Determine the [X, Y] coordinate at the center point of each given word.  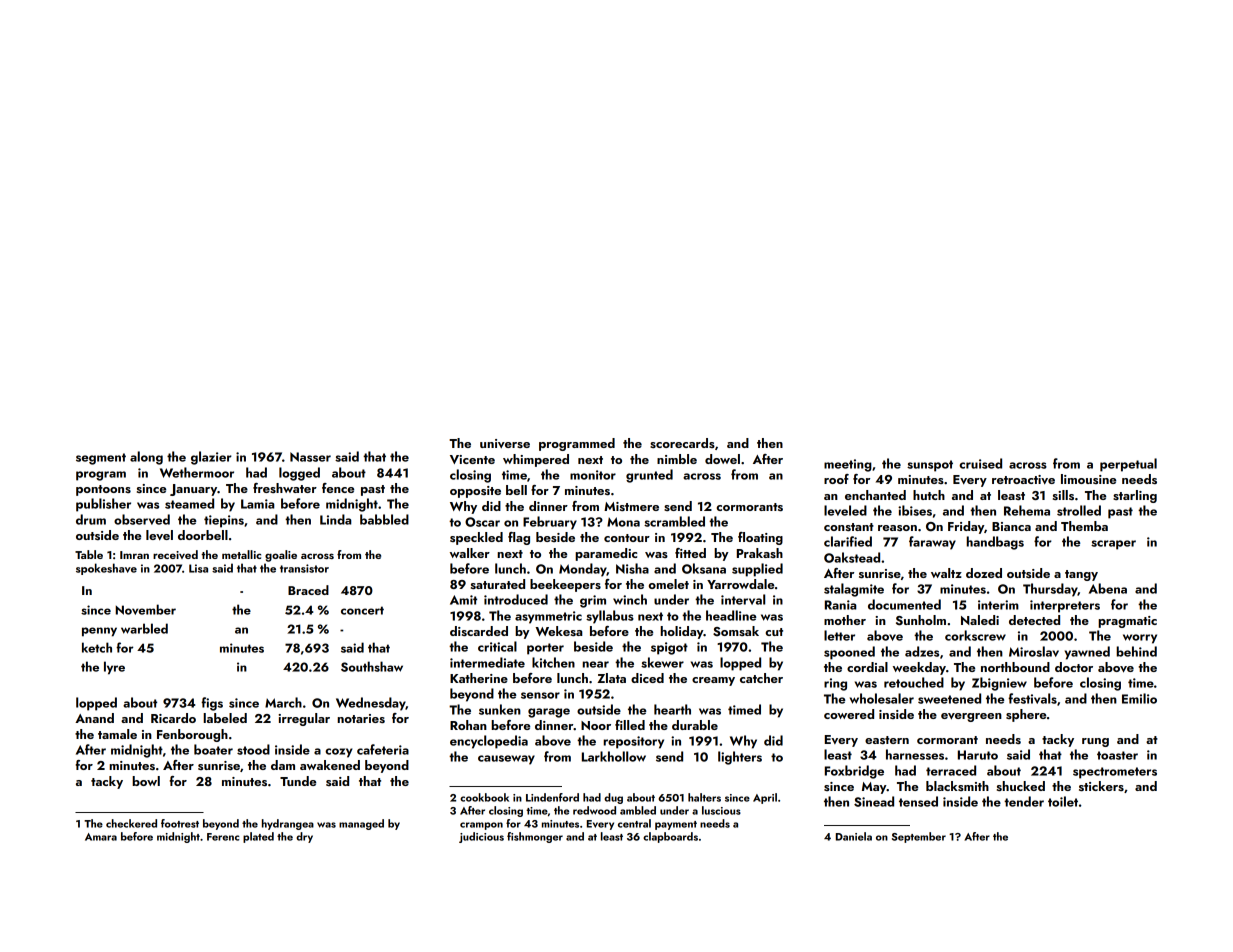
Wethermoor [197, 472]
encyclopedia [489, 742]
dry [304, 837]
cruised [980, 463]
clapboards [670, 837]
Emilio [1139, 698]
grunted [649, 476]
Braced [308, 590]
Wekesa [558, 631]
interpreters [1065, 606]
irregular [304, 719]
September [919, 837]
